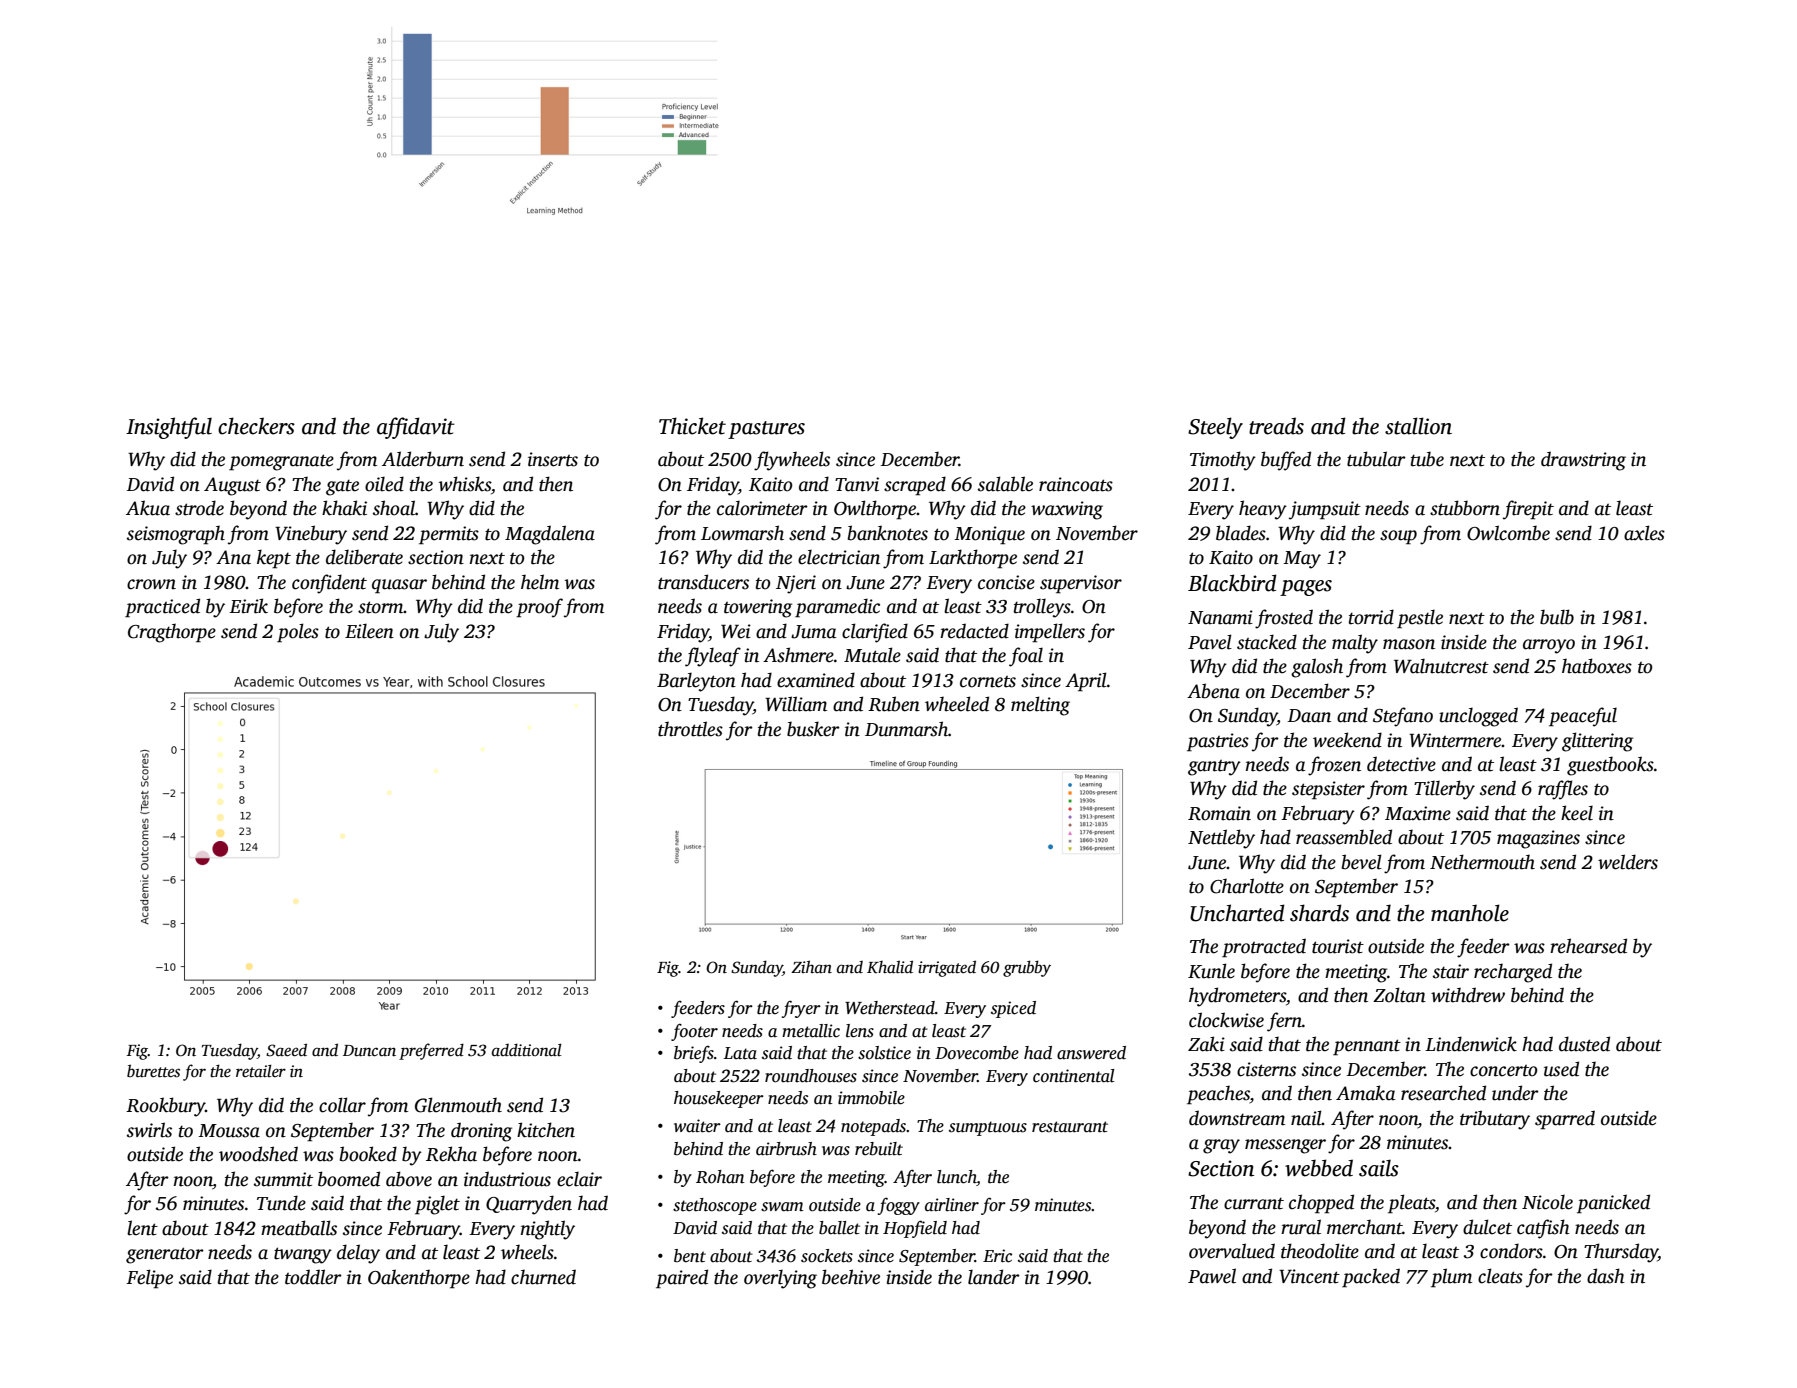 The width and height of the page is (1797, 1388). I want to click on Felipe, so click(149, 1279).
